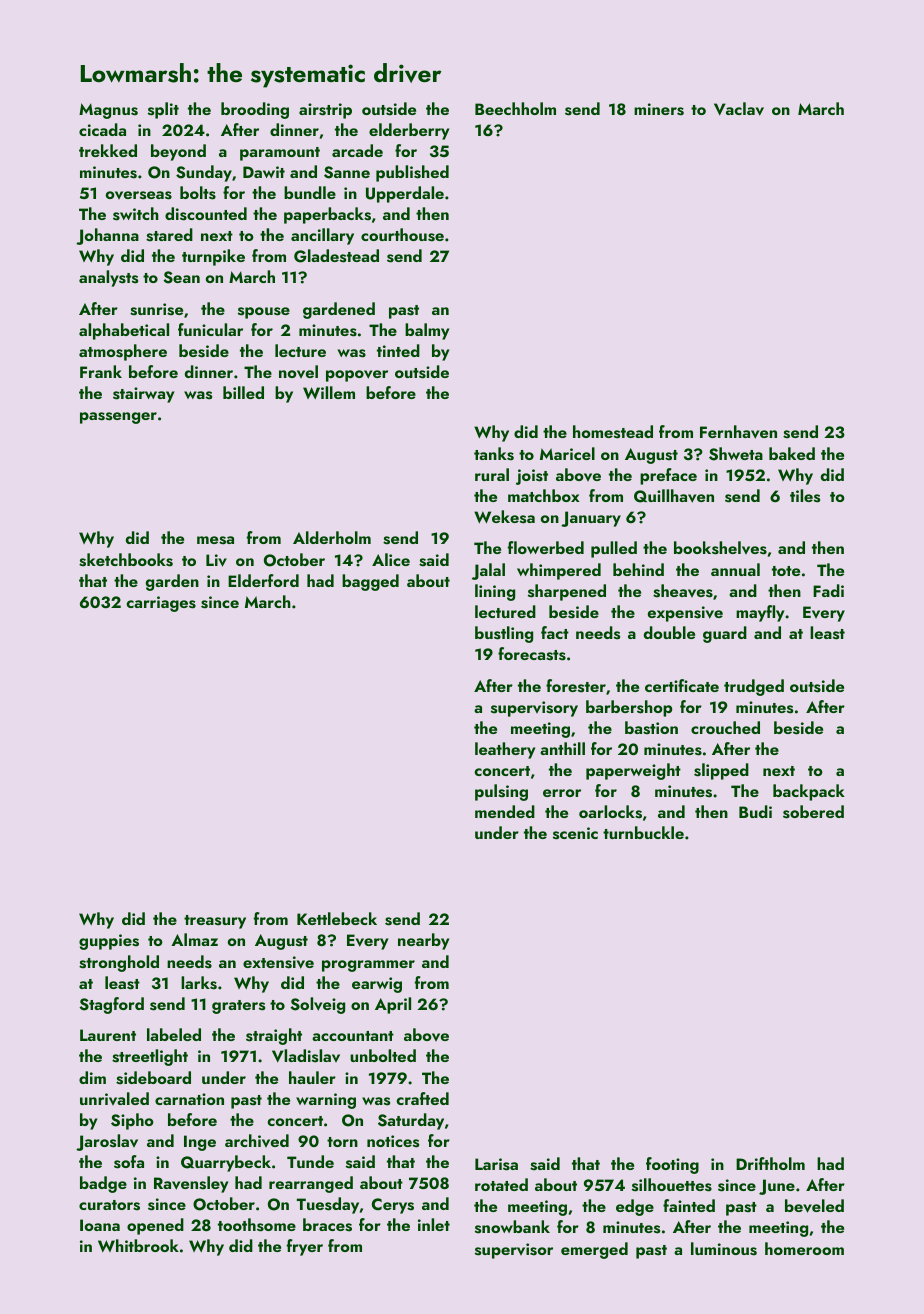 The image size is (924, 1314). What do you see at coordinates (92, 1077) in the document?
I see `dim` at bounding box center [92, 1077].
